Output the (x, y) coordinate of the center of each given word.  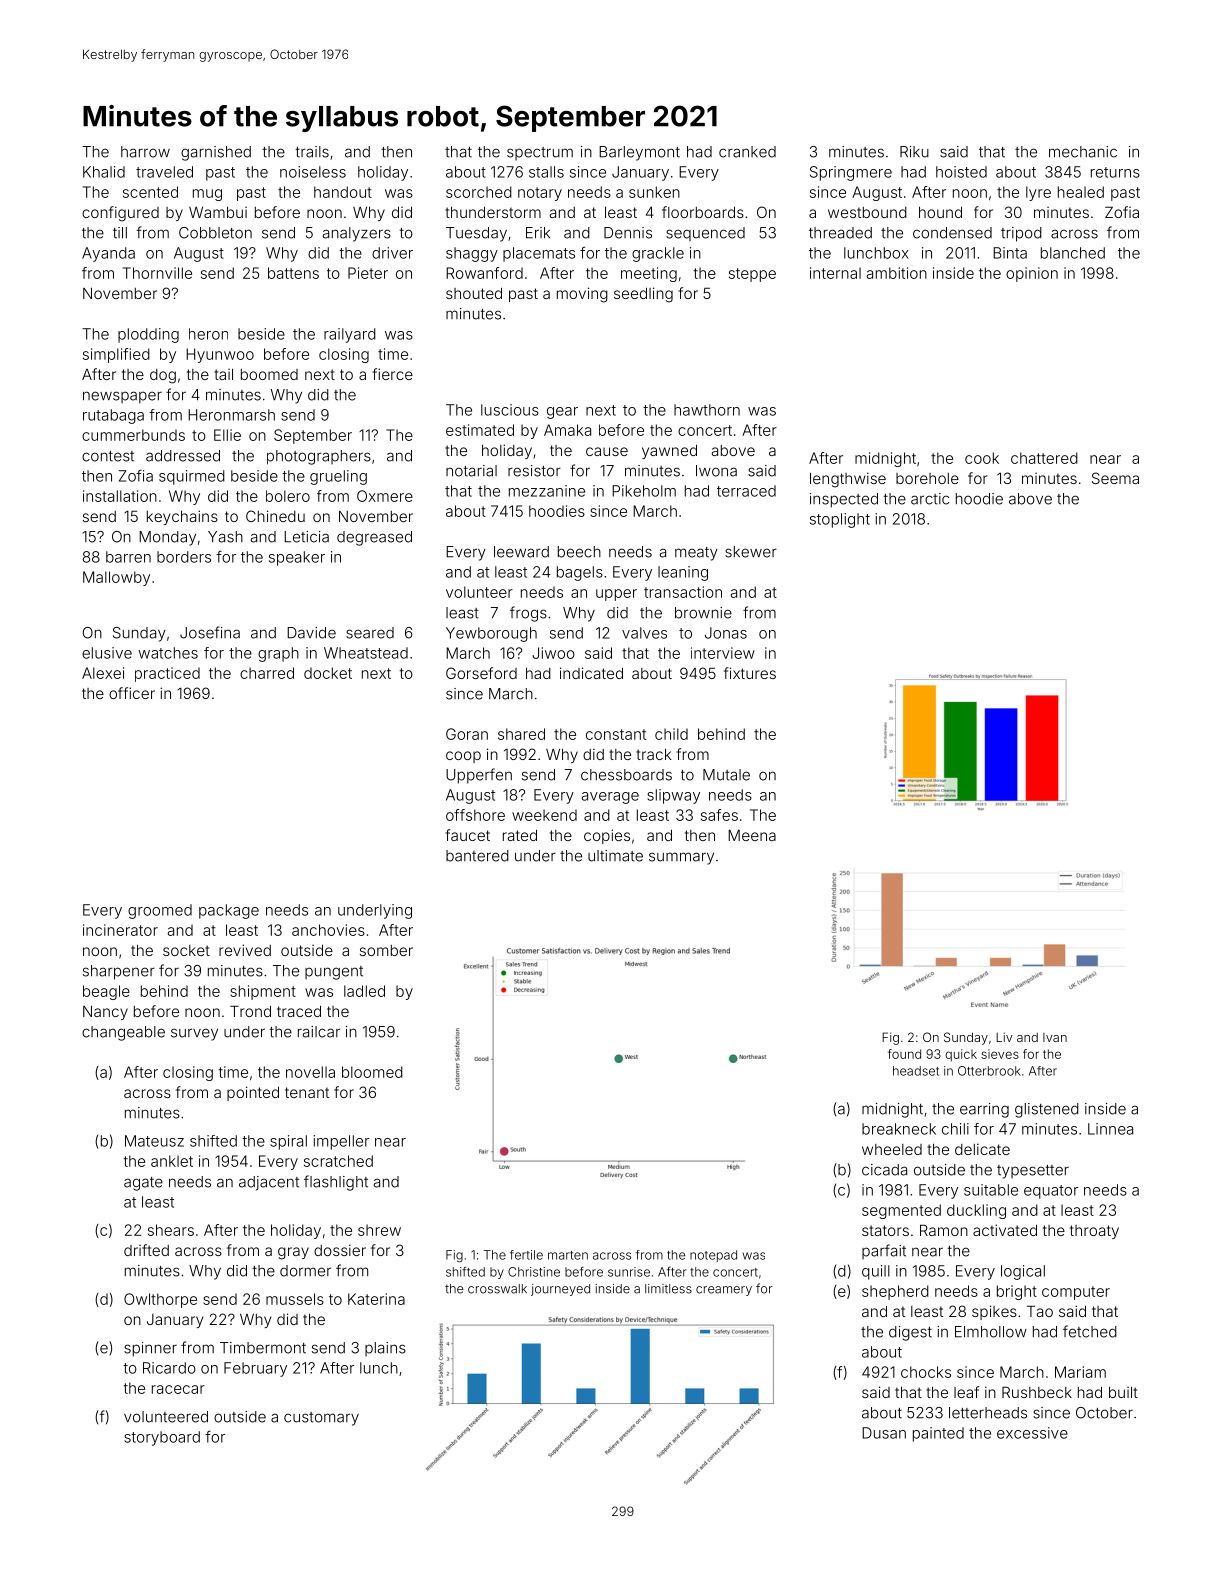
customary (321, 1419)
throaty (1094, 1232)
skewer (751, 552)
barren (128, 557)
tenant (307, 1092)
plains (385, 1349)
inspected (844, 500)
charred (267, 673)
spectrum (540, 153)
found (904, 1054)
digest (910, 1333)
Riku (914, 152)
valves (644, 633)
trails (312, 152)
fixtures (750, 673)
